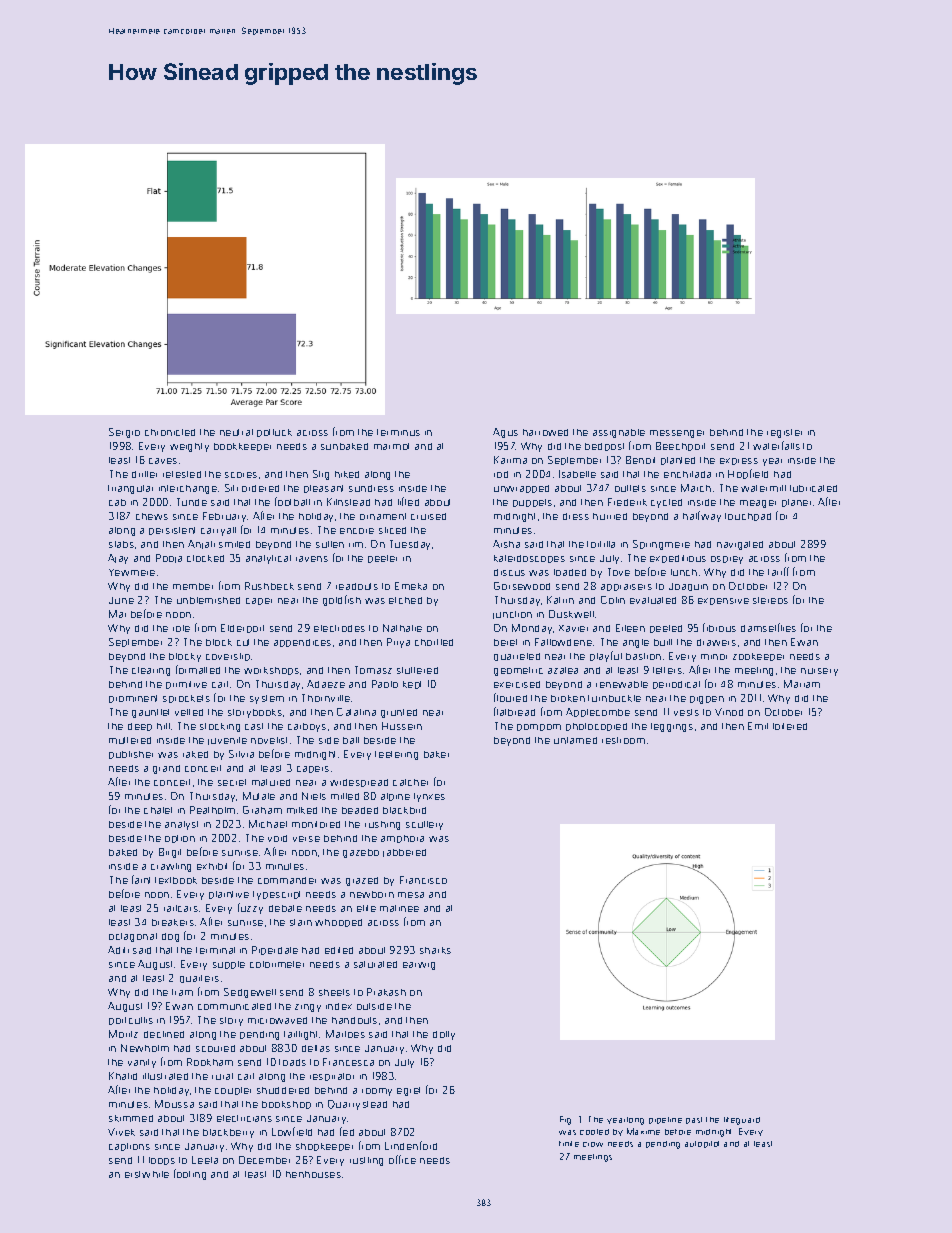  Describe the element at coordinates (510, 460) in the image. I see `Karima` at that location.
